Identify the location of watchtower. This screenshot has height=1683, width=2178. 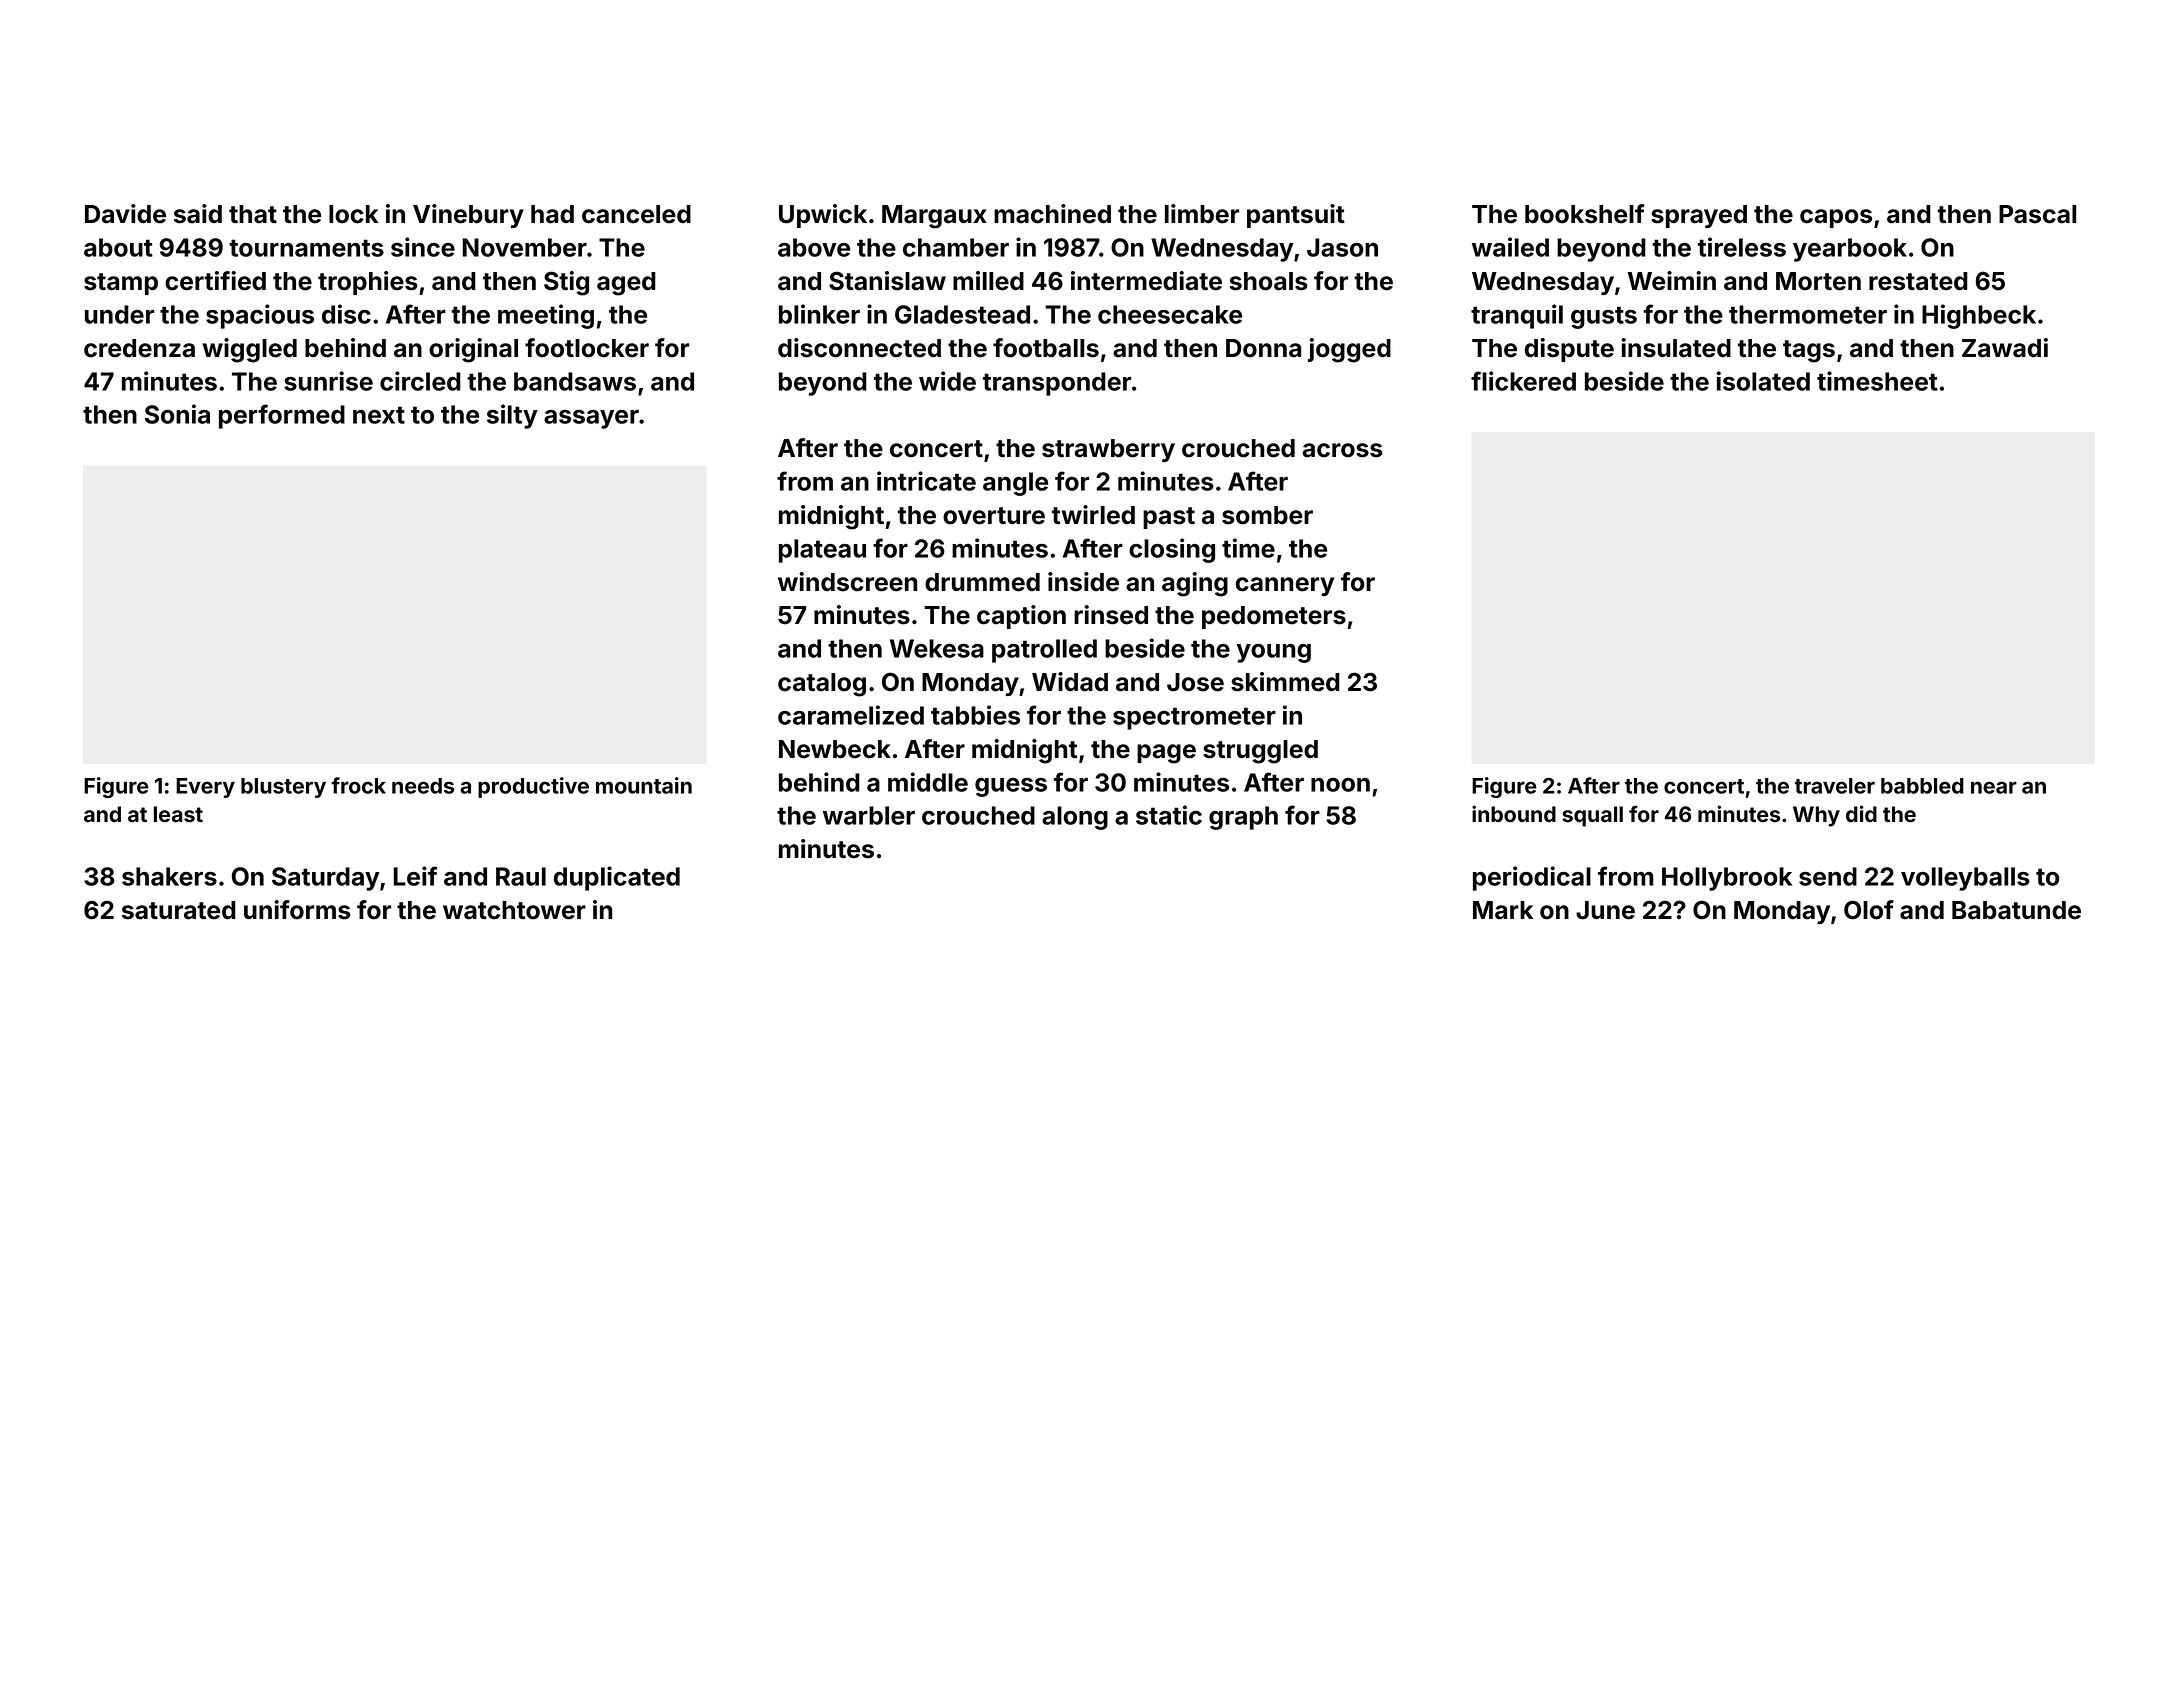
(514, 910).
